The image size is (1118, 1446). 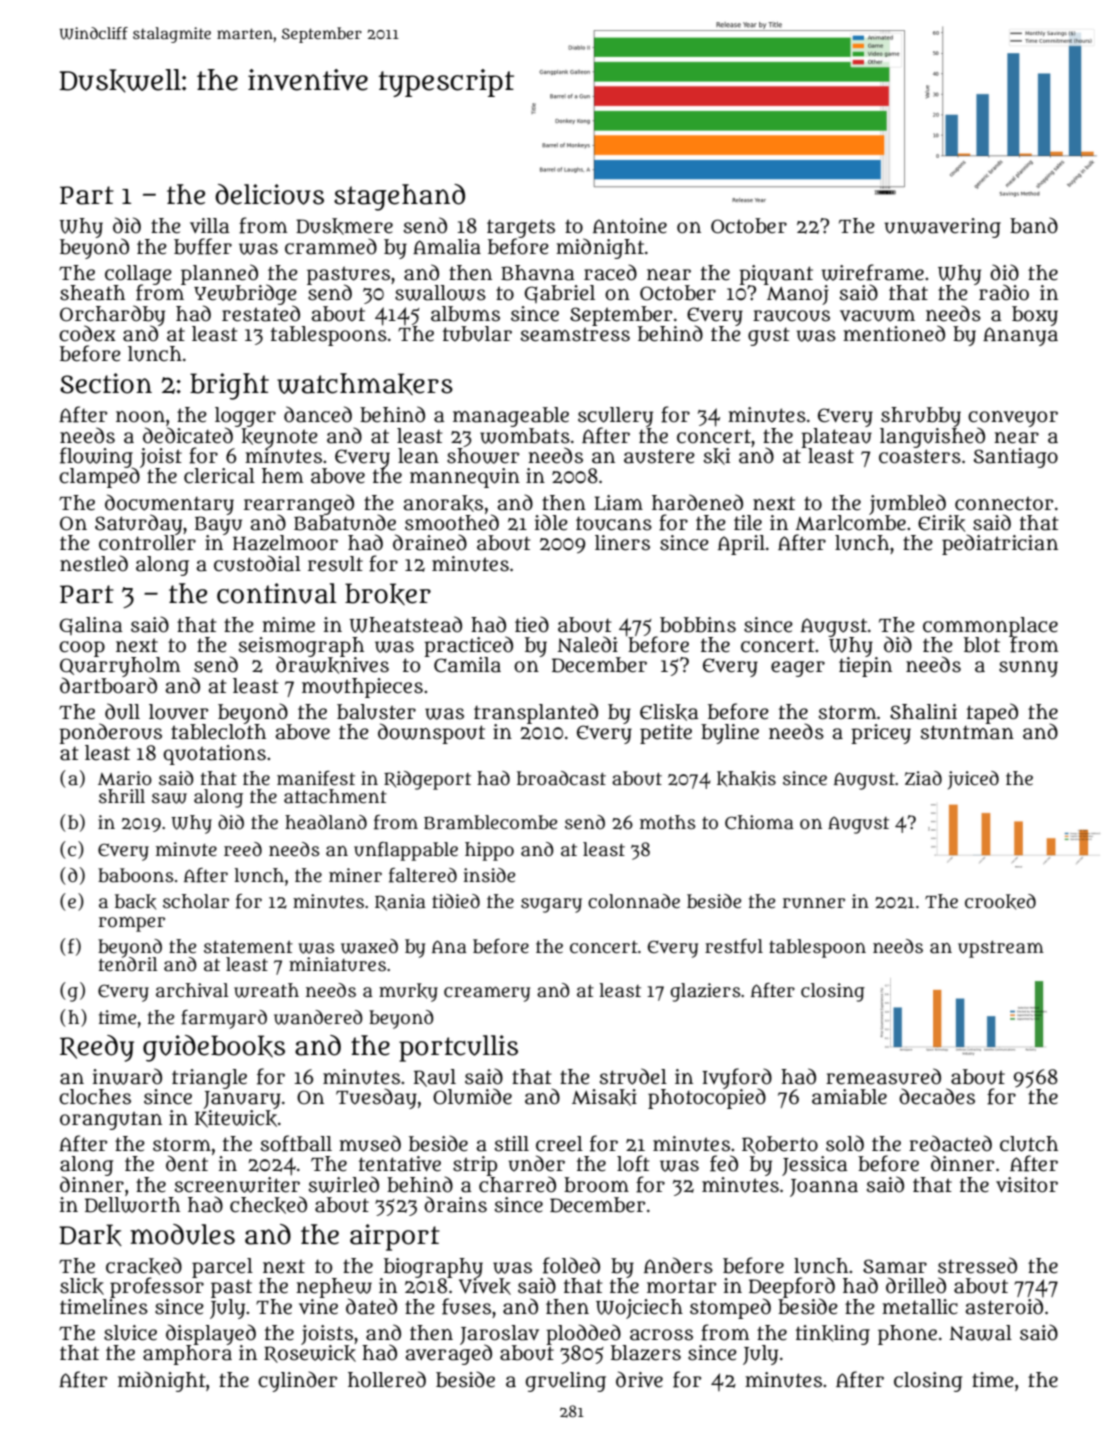 What do you see at coordinates (894, 333) in the document?
I see `mentioned` at bounding box center [894, 333].
